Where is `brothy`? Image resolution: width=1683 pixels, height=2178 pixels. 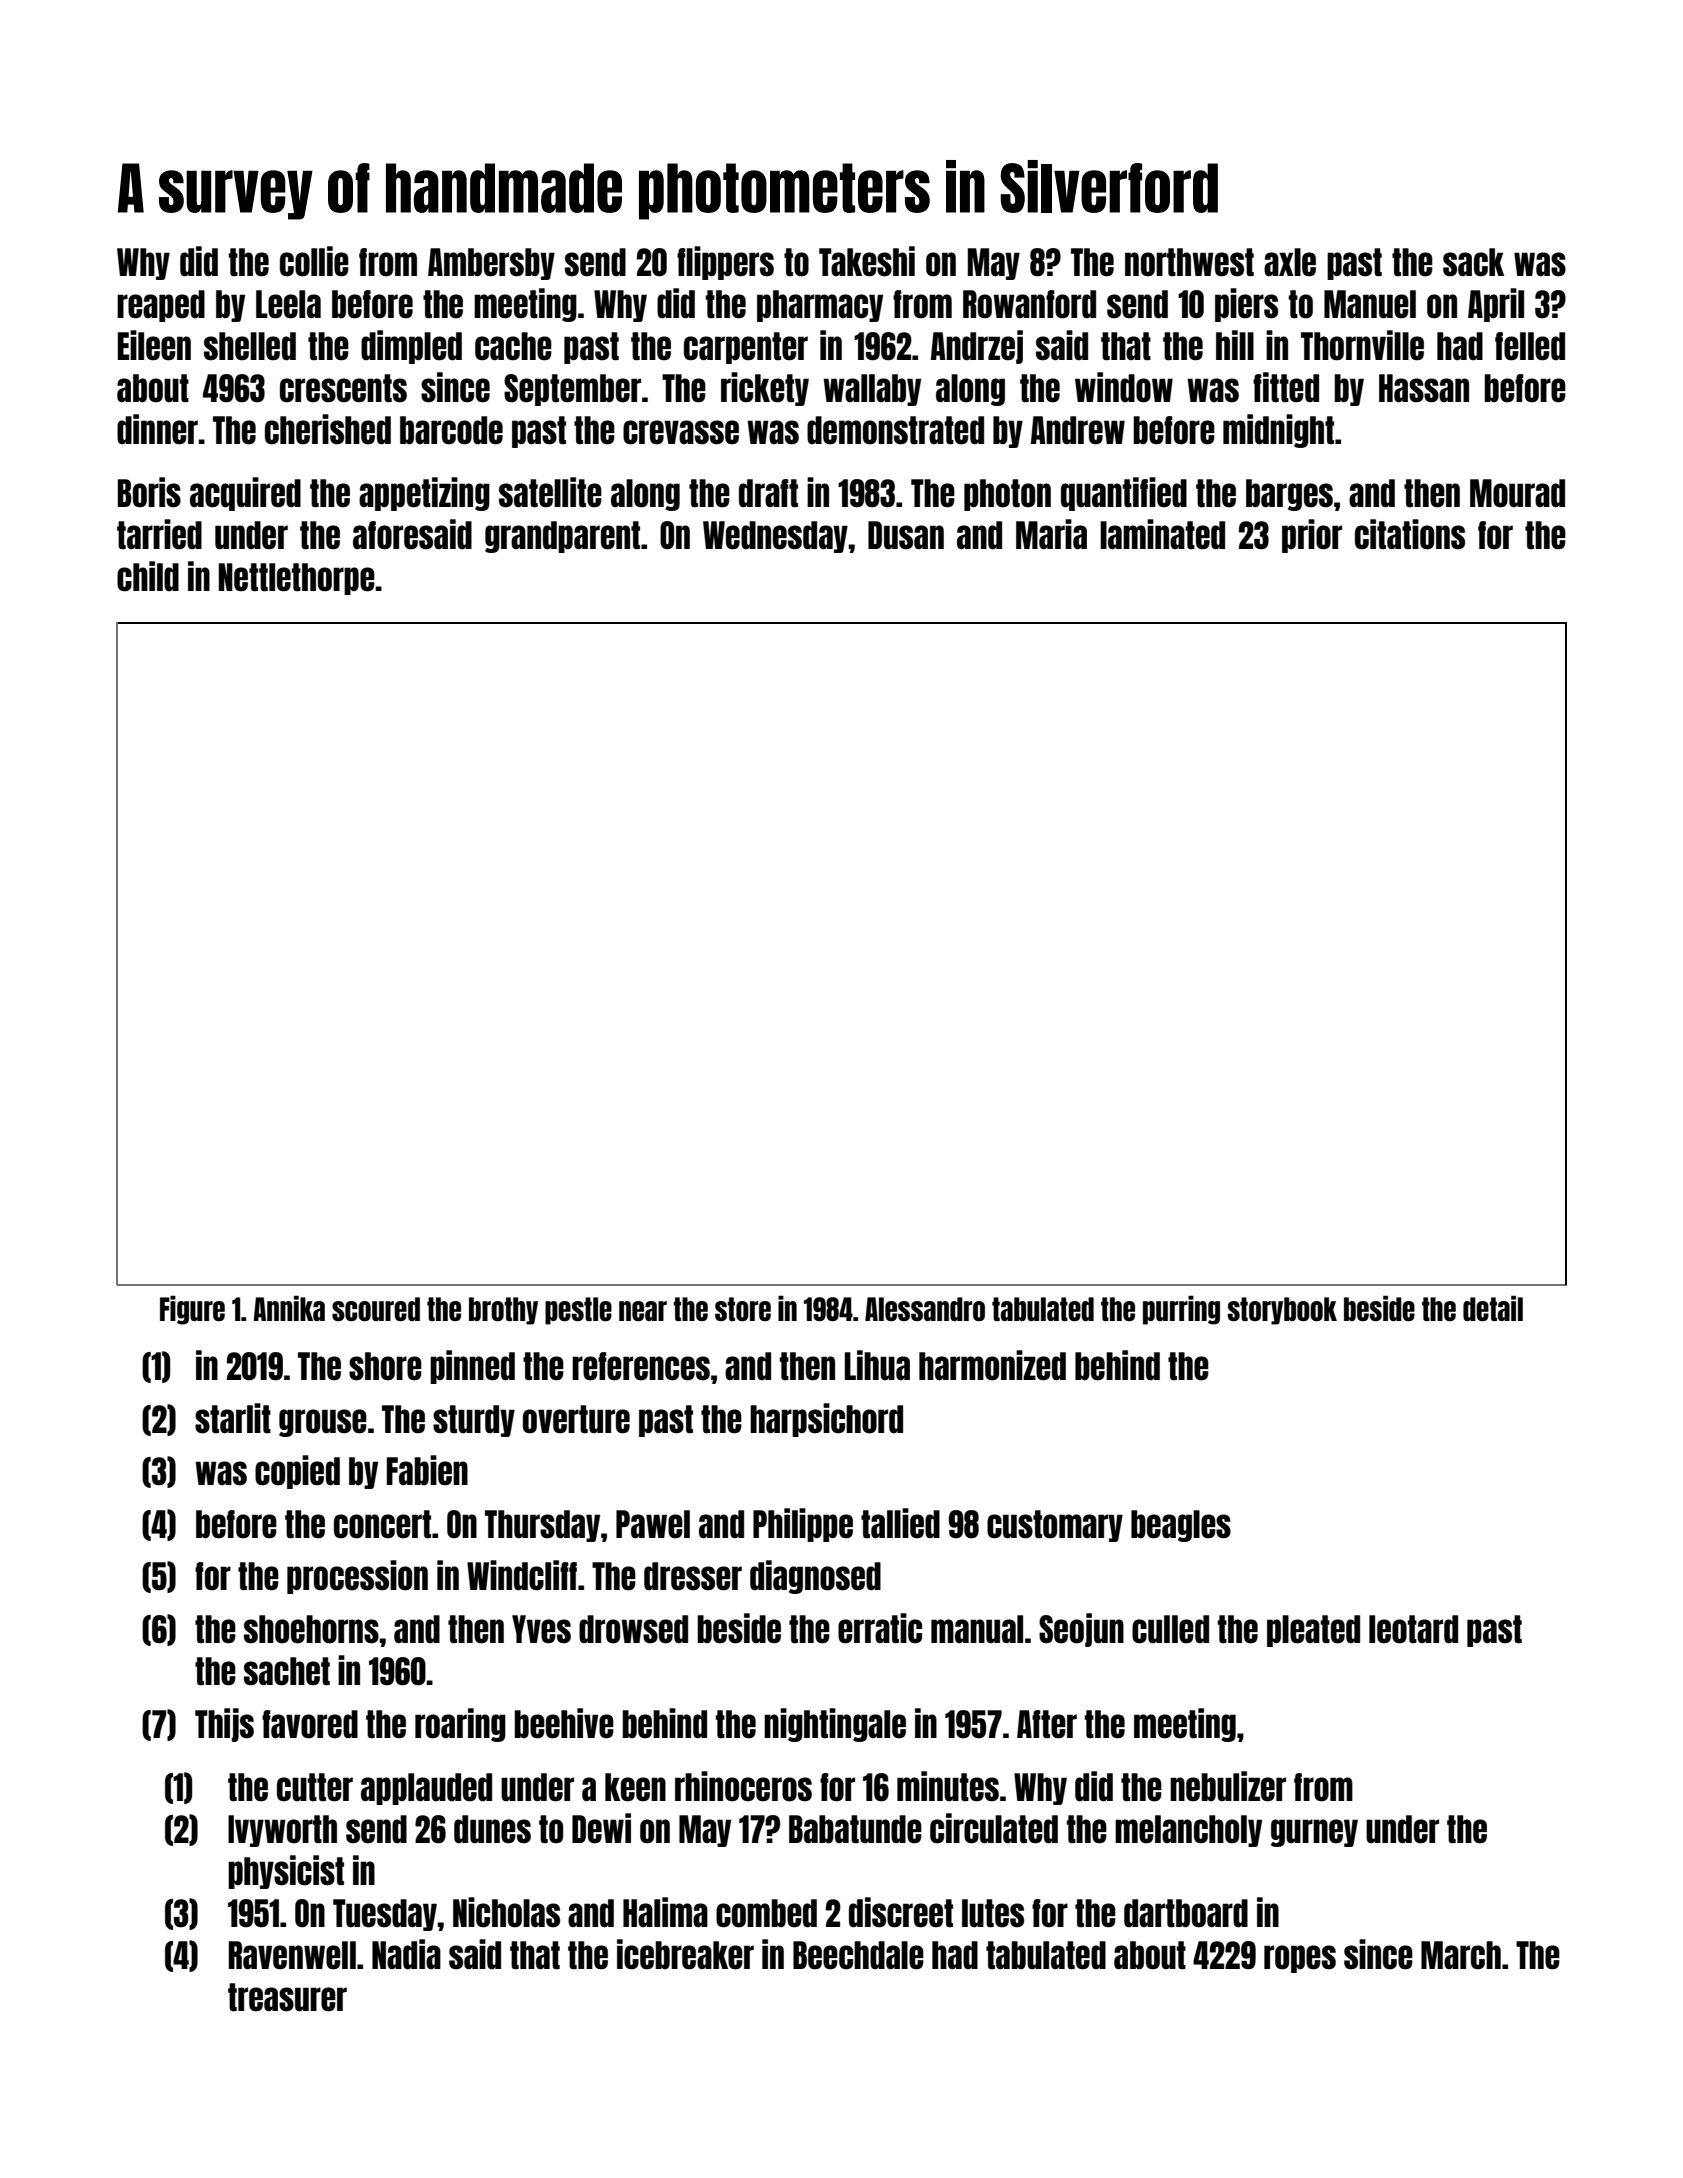
brothy is located at coordinates (503, 1311).
